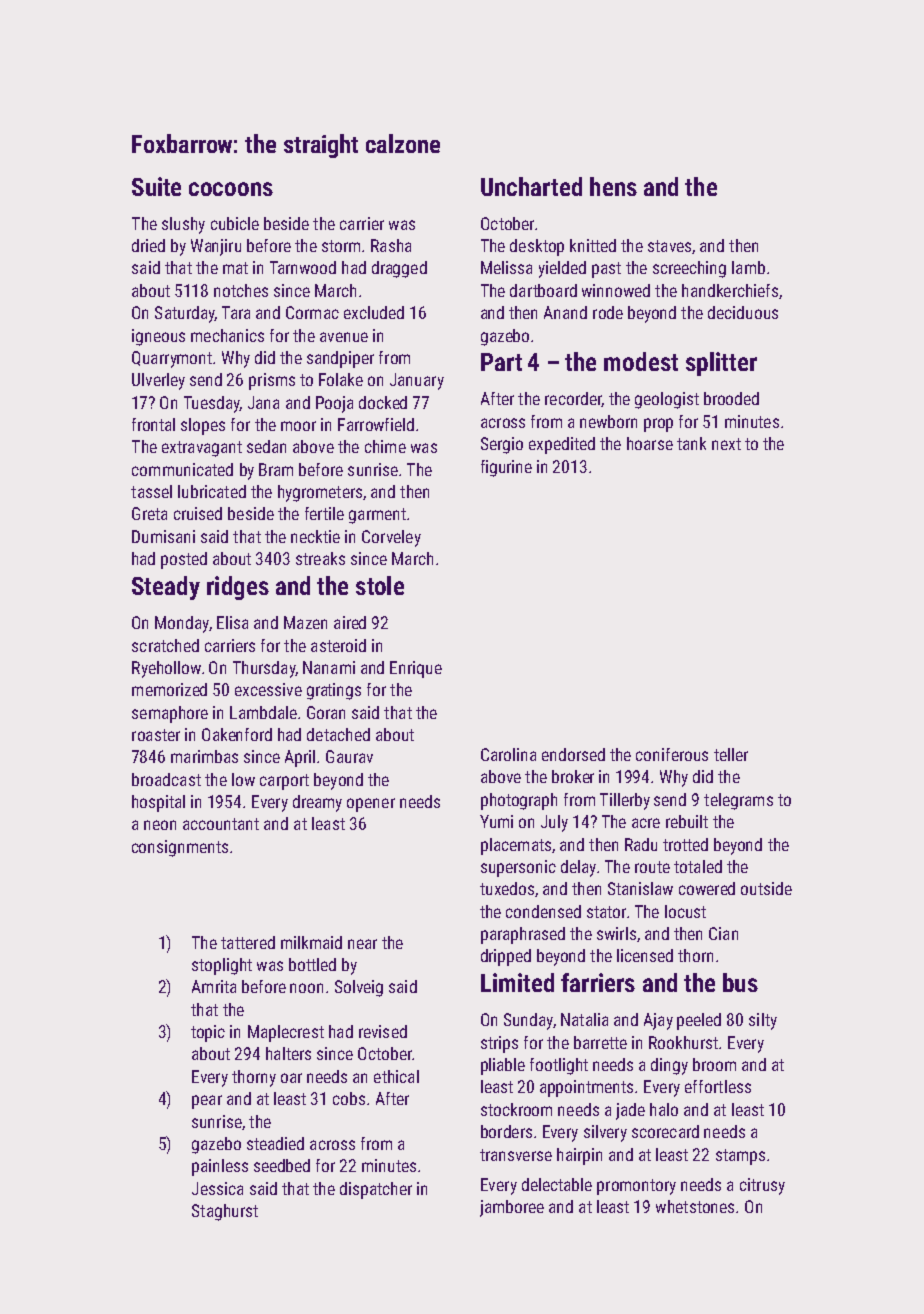  What do you see at coordinates (341, 246) in the screenshot?
I see `storm` at bounding box center [341, 246].
